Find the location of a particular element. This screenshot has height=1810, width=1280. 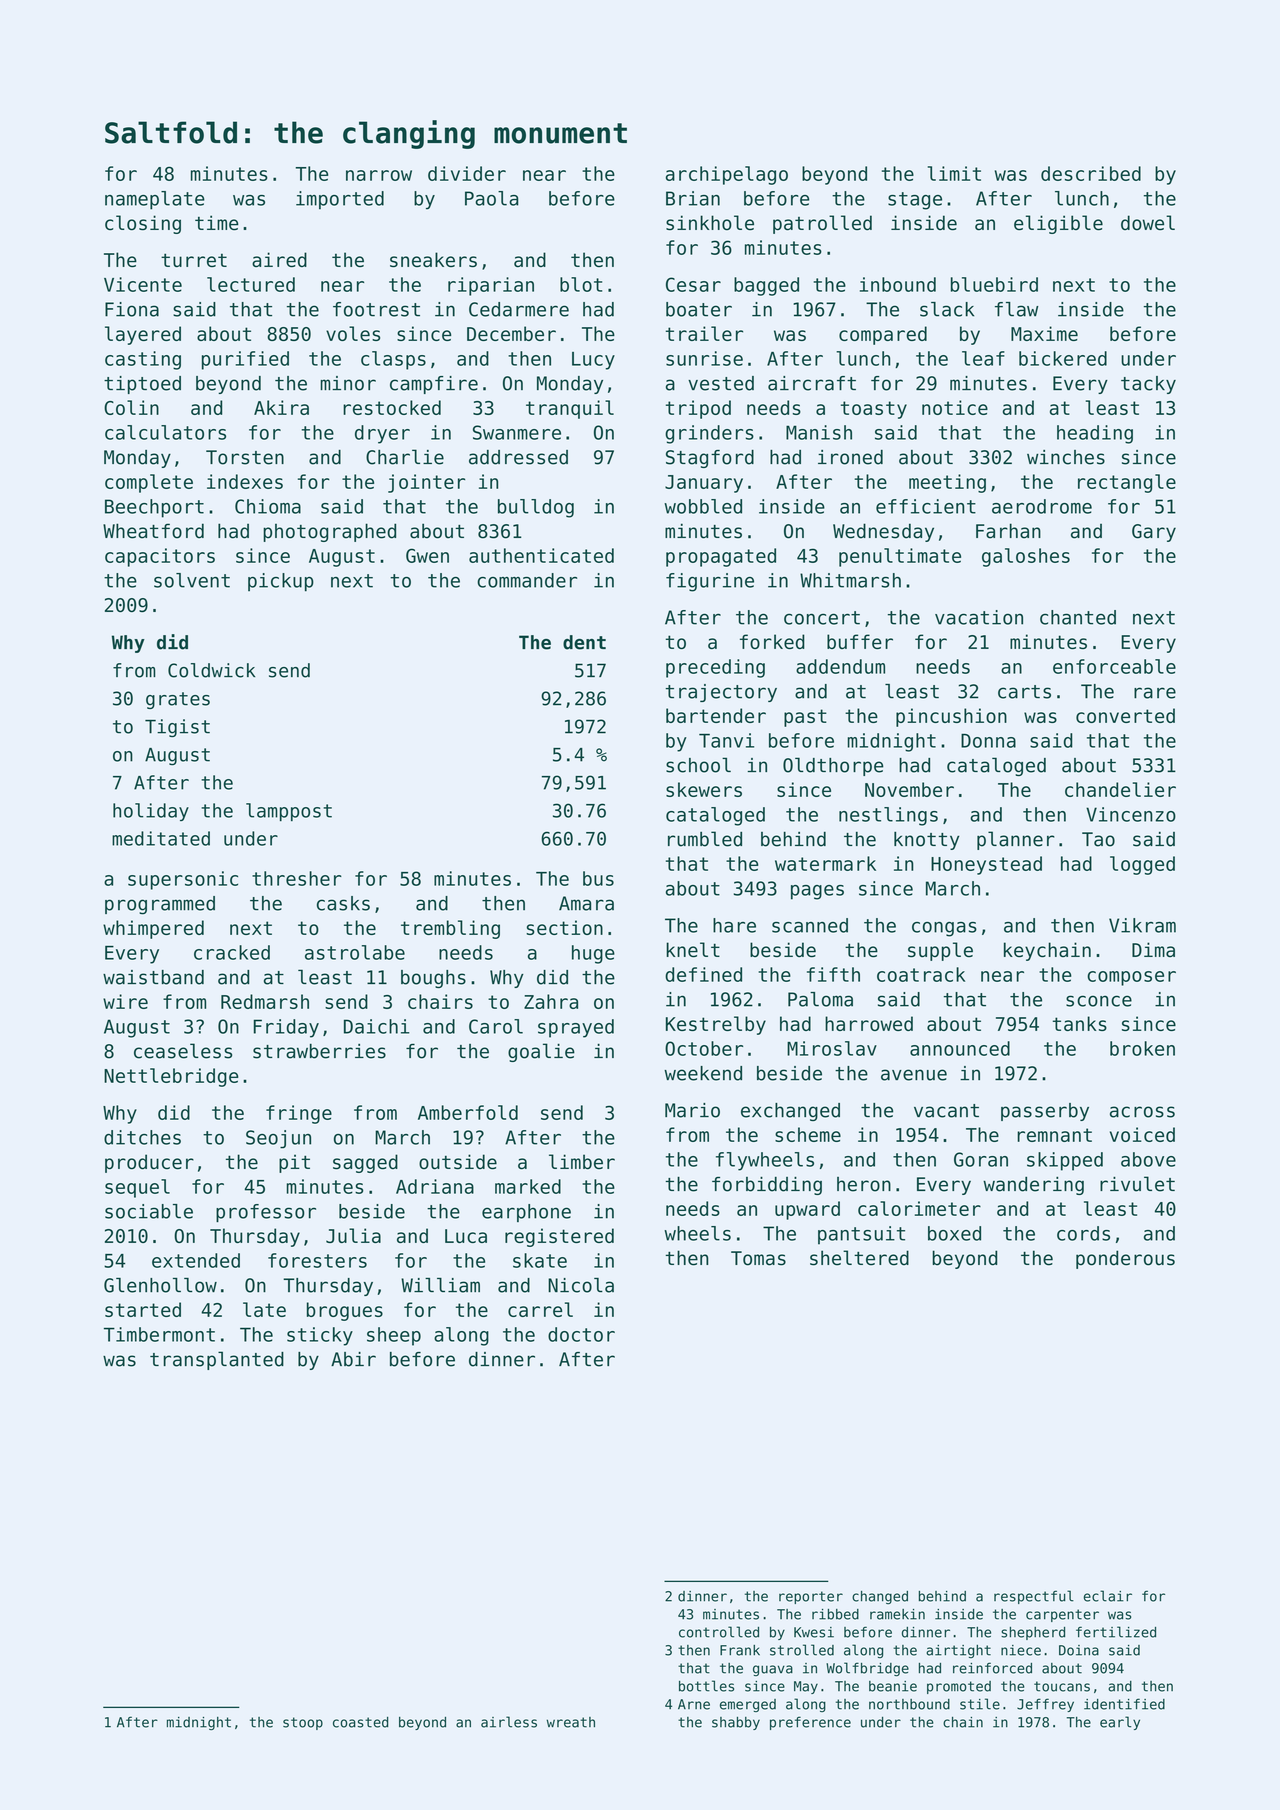

wreath is located at coordinates (571, 1722).
